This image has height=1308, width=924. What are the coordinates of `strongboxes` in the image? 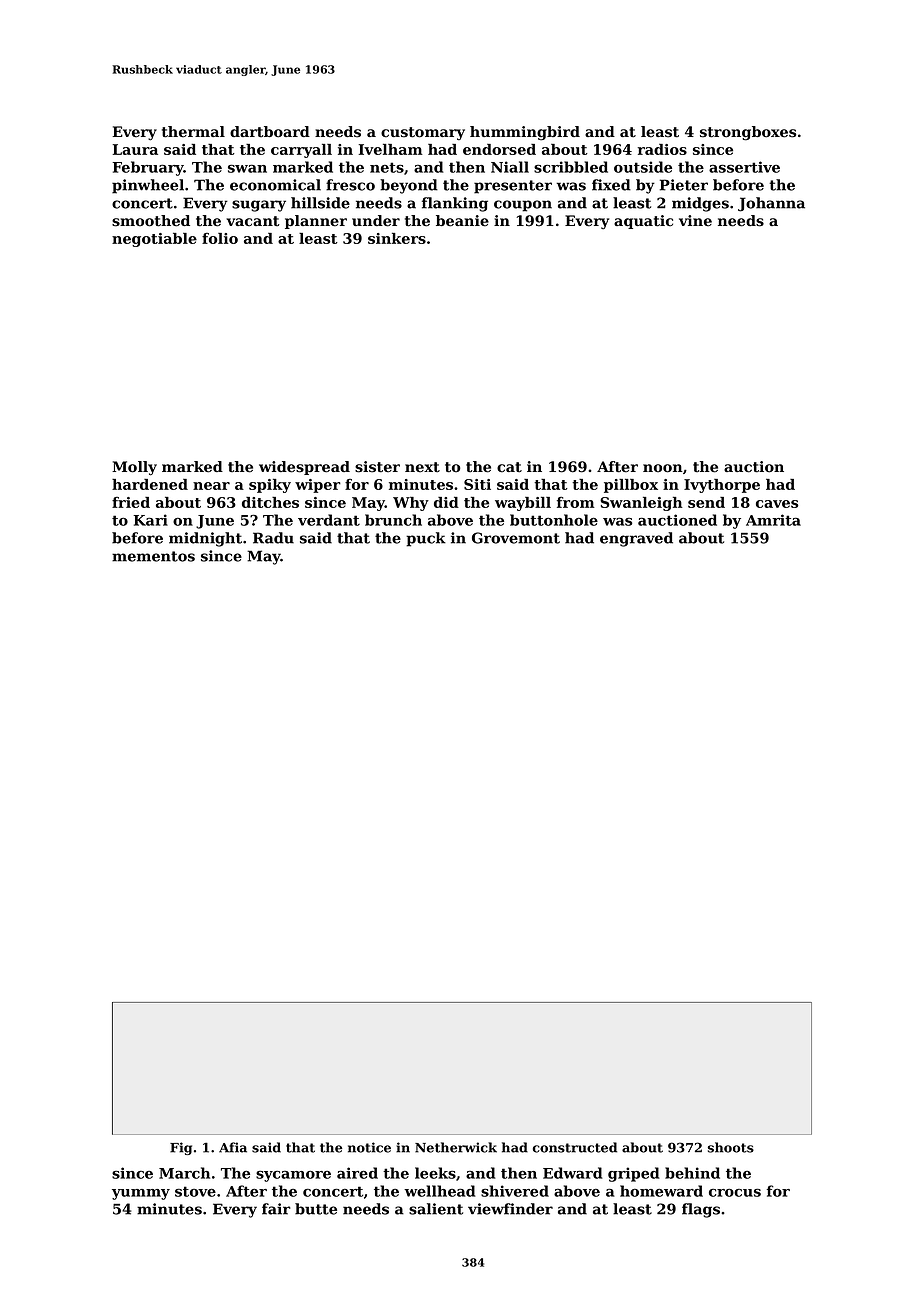 It's located at (748, 133).
